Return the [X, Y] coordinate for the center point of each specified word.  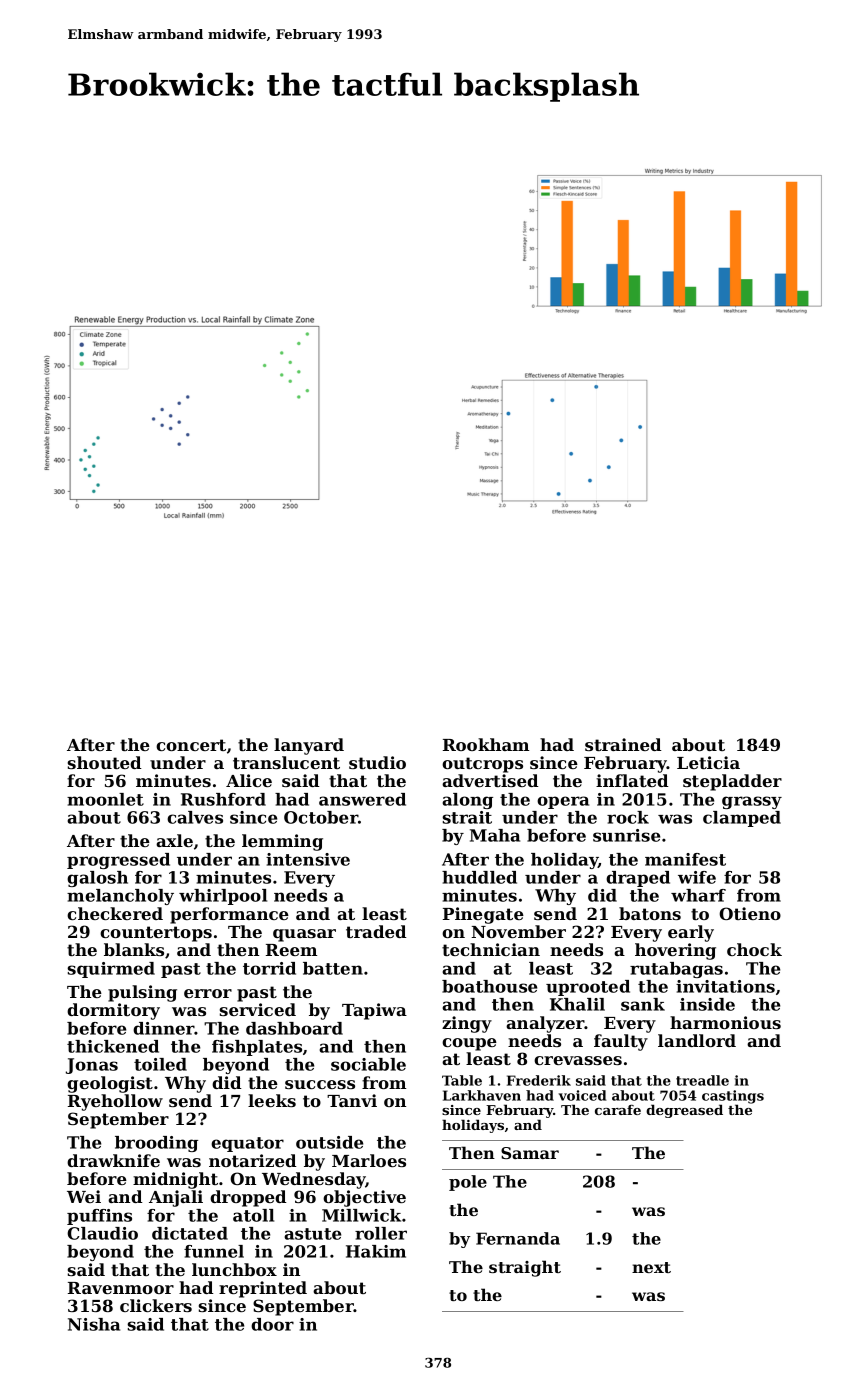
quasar [304, 935]
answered [362, 799]
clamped [742, 819]
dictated [190, 1233]
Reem [291, 950]
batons [650, 913]
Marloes [369, 1160]
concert [191, 745]
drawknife [113, 1160]
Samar [530, 1153]
